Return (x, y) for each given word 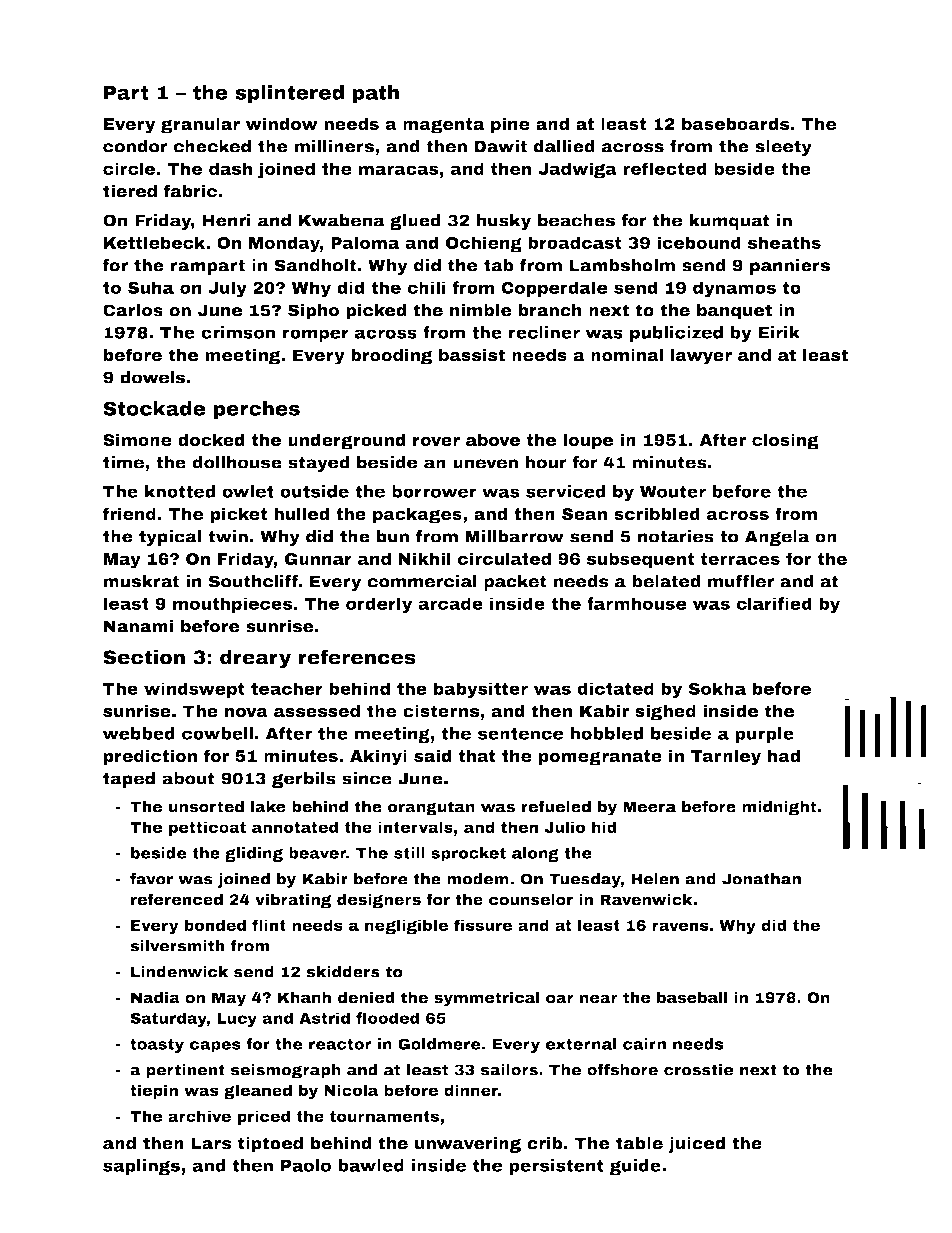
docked (211, 439)
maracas (399, 170)
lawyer (701, 356)
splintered (289, 94)
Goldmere (439, 1044)
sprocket (468, 854)
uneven (485, 464)
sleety (783, 148)
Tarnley (726, 757)
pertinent (185, 1071)
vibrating (293, 901)
